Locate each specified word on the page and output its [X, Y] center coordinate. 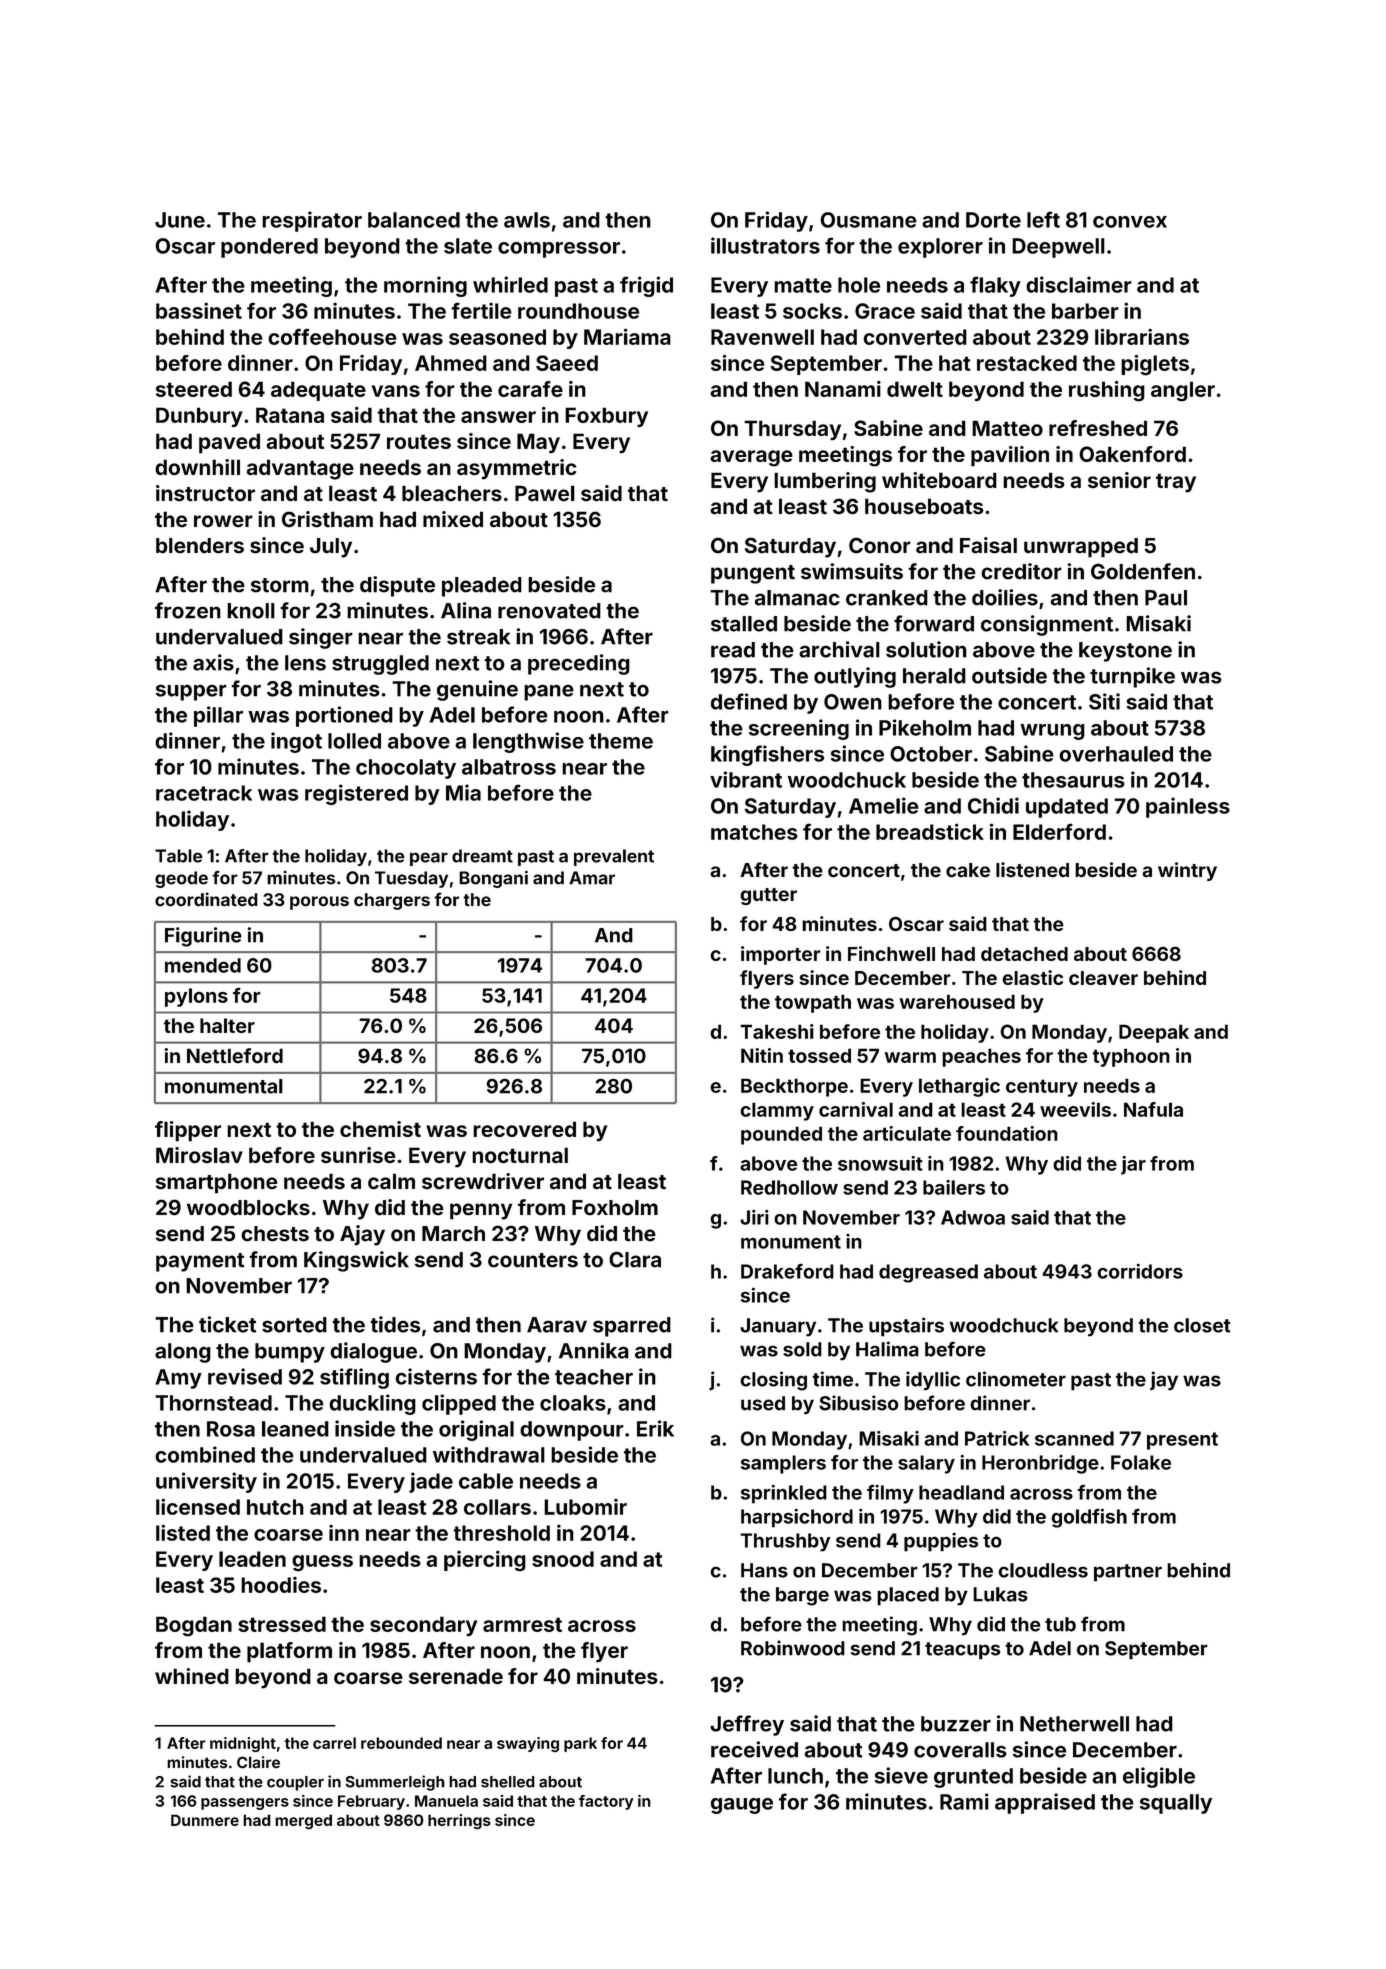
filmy [890, 1494]
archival [839, 649]
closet [1202, 1325]
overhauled [1116, 754]
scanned [1074, 1438]
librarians [1142, 336]
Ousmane [868, 220]
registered [356, 794]
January [778, 1327]
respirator [312, 221]
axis [213, 662]
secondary [423, 1626]
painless [1188, 807]
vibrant [746, 779]
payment [200, 1262]
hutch [275, 1507]
